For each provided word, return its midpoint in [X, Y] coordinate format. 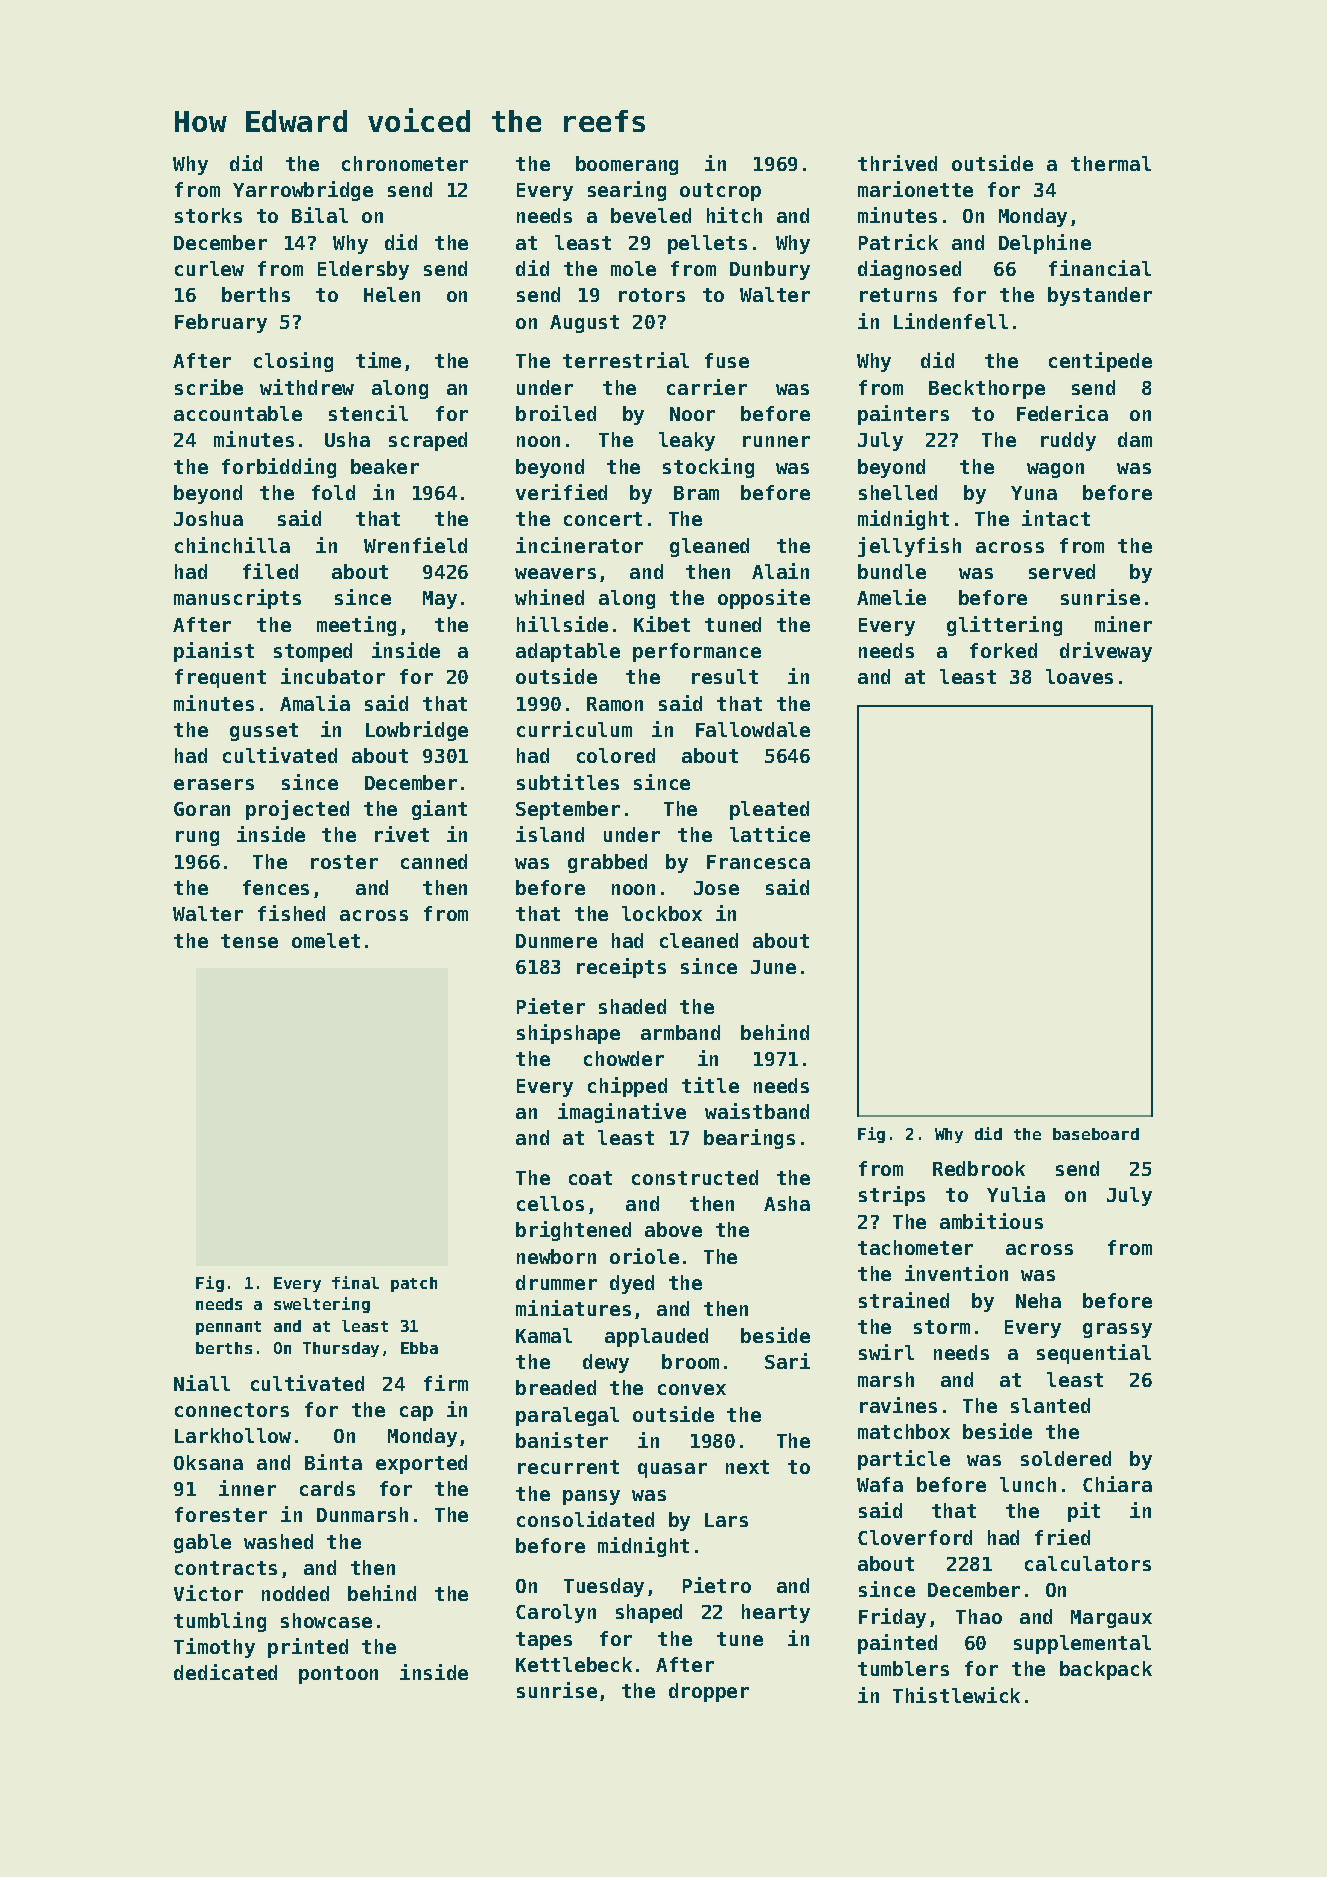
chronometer [405, 163]
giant [439, 810]
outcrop [720, 192]
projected [297, 810]
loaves [1079, 676]
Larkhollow [233, 1435]
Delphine [1045, 244]
